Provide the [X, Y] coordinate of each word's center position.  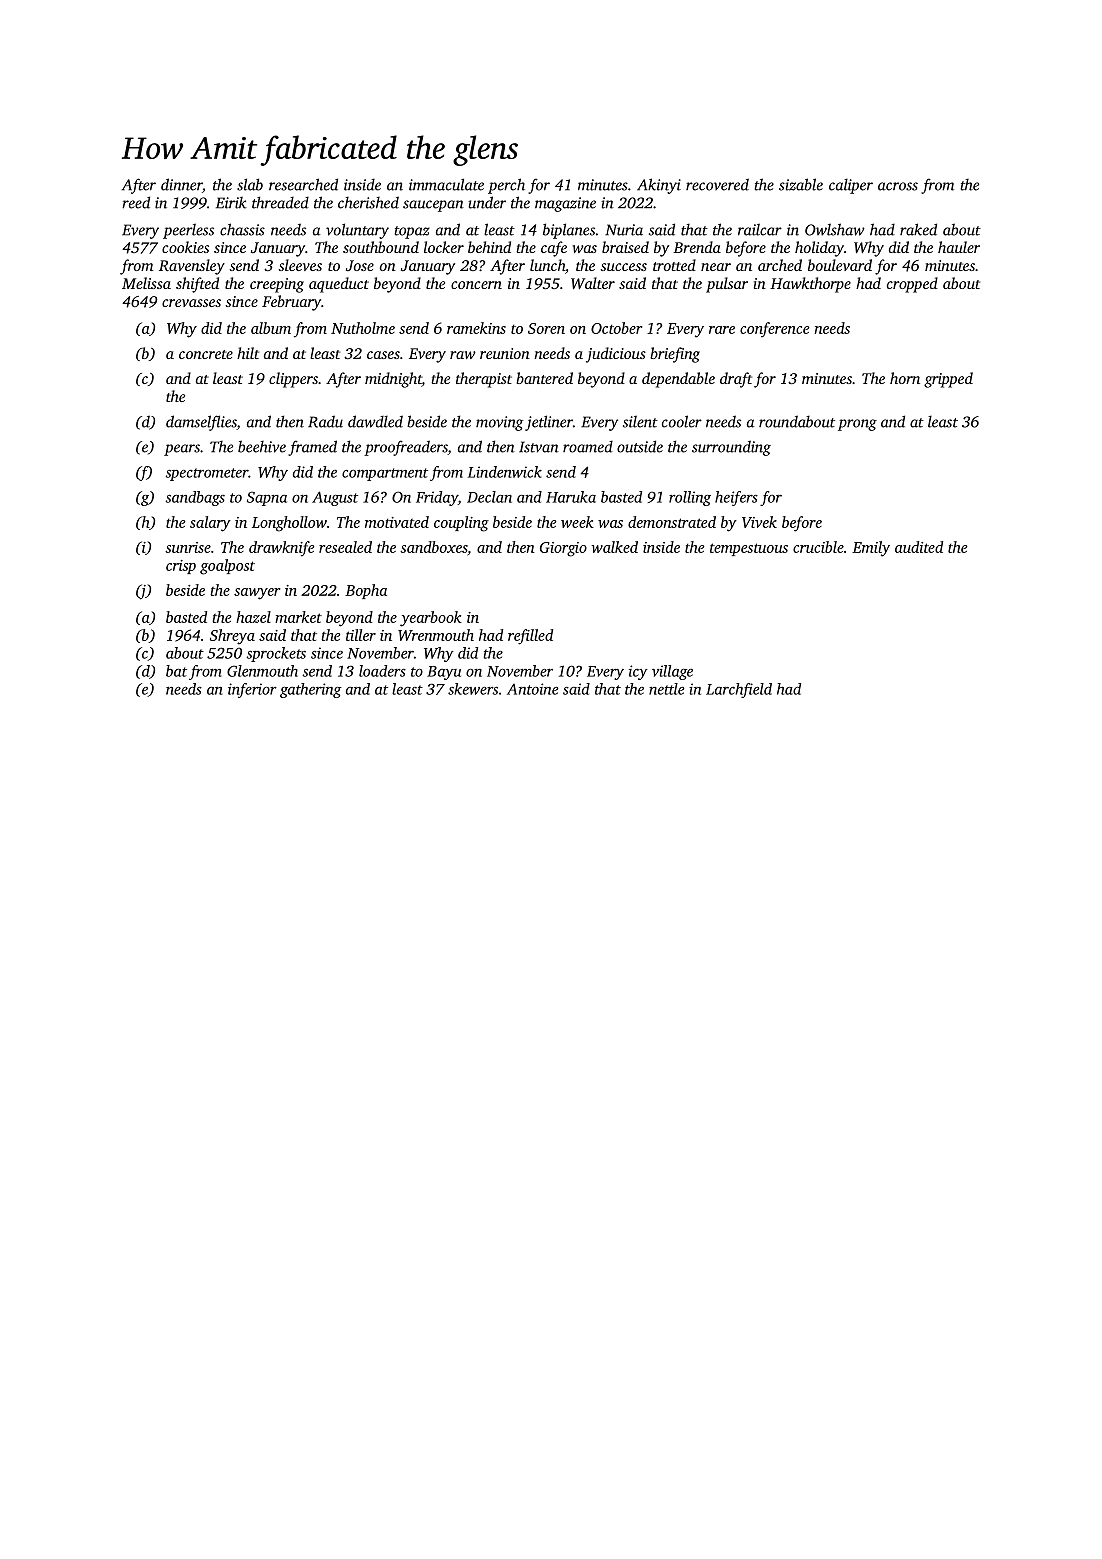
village [672, 672]
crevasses [191, 303]
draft [736, 380]
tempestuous [749, 549]
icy [638, 672]
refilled [530, 637]
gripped [948, 380]
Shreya [232, 637]
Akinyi [659, 186]
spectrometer [206, 474]
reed [136, 202]
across [898, 186]
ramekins [476, 328]
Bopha [366, 591]
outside [640, 446]
